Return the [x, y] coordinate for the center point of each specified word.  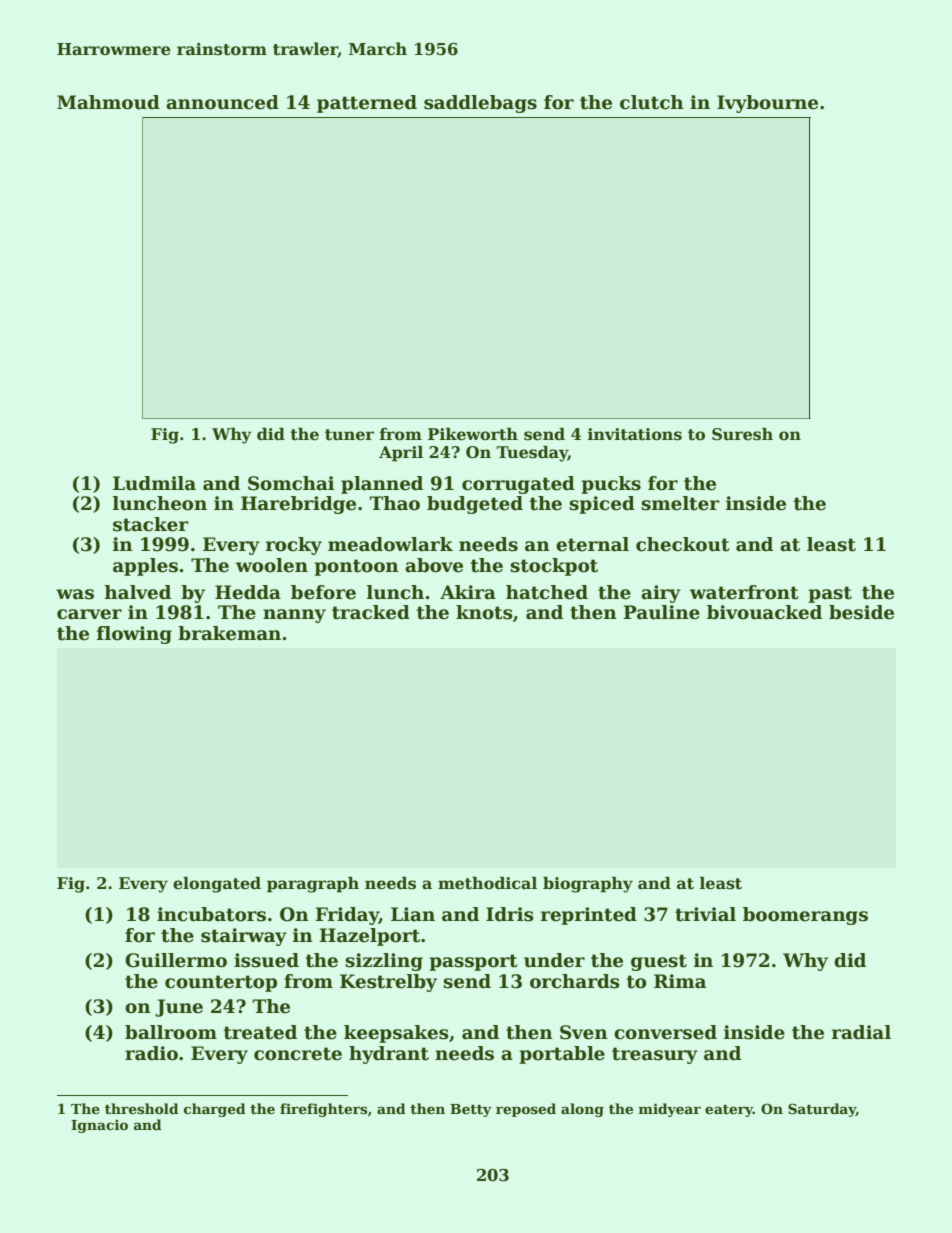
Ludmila [154, 483]
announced [222, 102]
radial [861, 1032]
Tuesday [532, 454]
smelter [680, 503]
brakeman [229, 633]
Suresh [742, 434]
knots [484, 612]
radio [151, 1053]
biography [588, 885]
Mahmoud [108, 102]
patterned [367, 104]
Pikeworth [473, 434]
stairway [244, 937]
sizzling [384, 962]
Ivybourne [767, 104]
